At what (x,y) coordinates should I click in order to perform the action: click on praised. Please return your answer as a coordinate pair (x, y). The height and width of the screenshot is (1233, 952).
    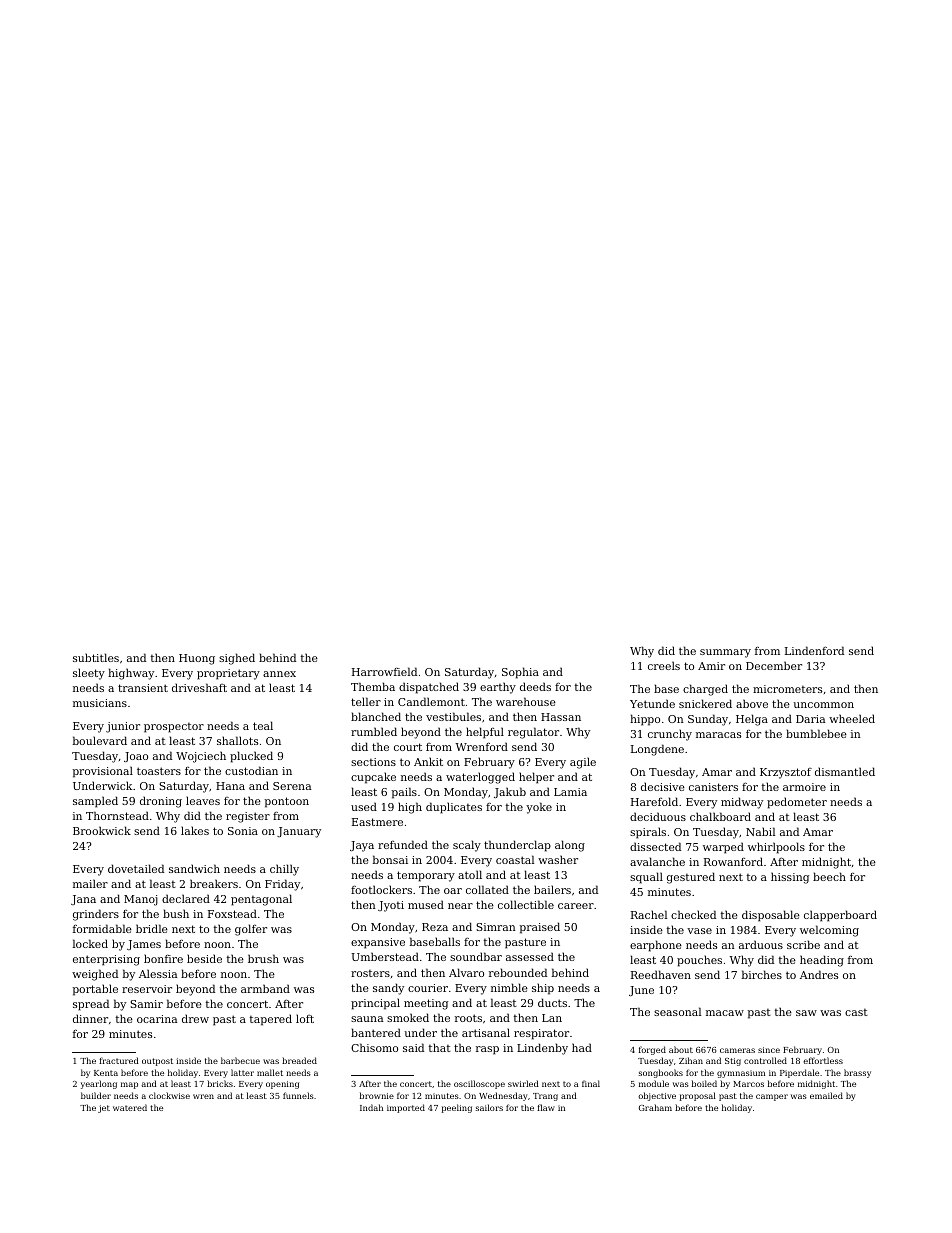
    Looking at the image, I should click on (540, 928).
